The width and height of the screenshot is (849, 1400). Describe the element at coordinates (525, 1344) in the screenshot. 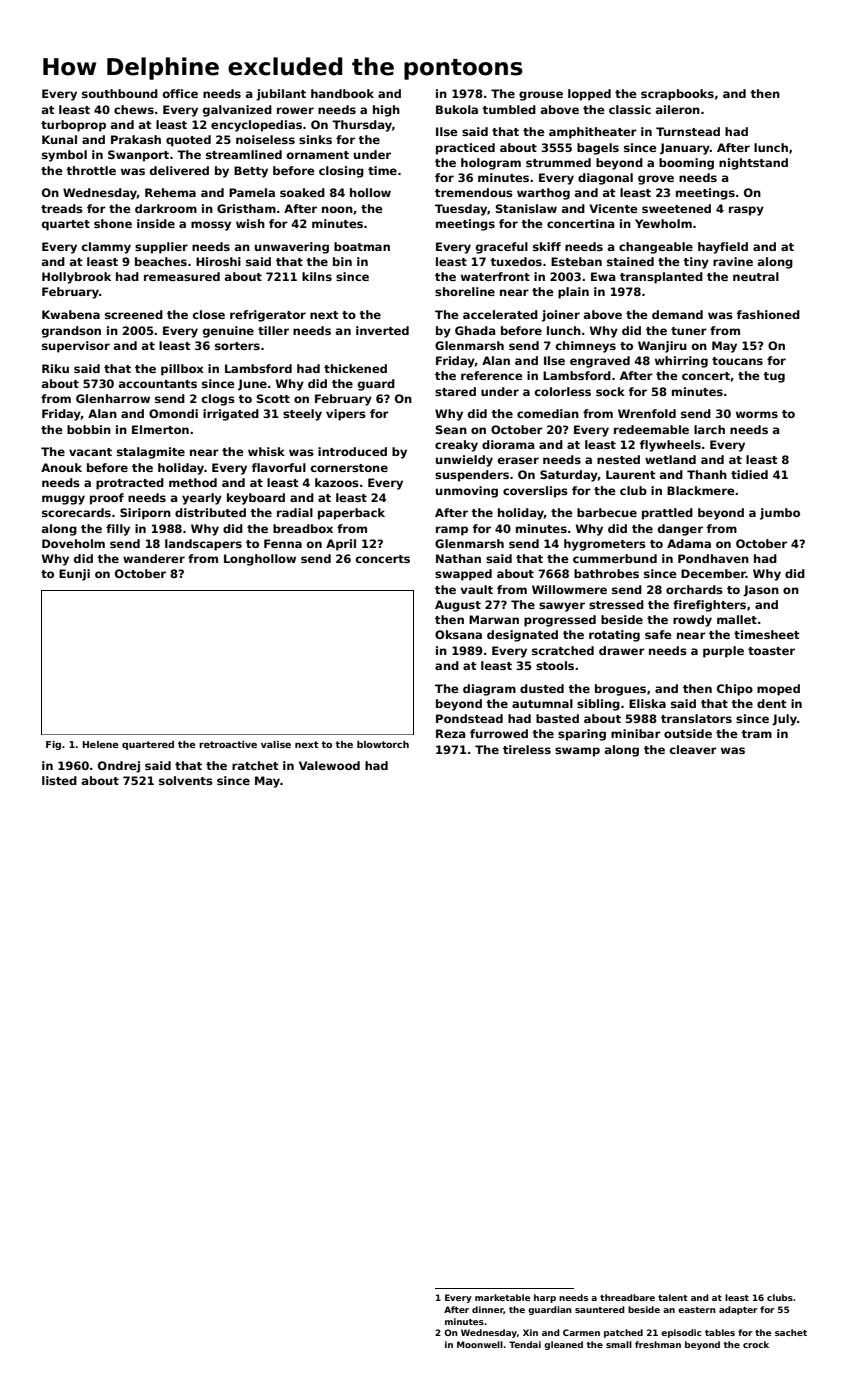

I see `Tendai` at that location.
